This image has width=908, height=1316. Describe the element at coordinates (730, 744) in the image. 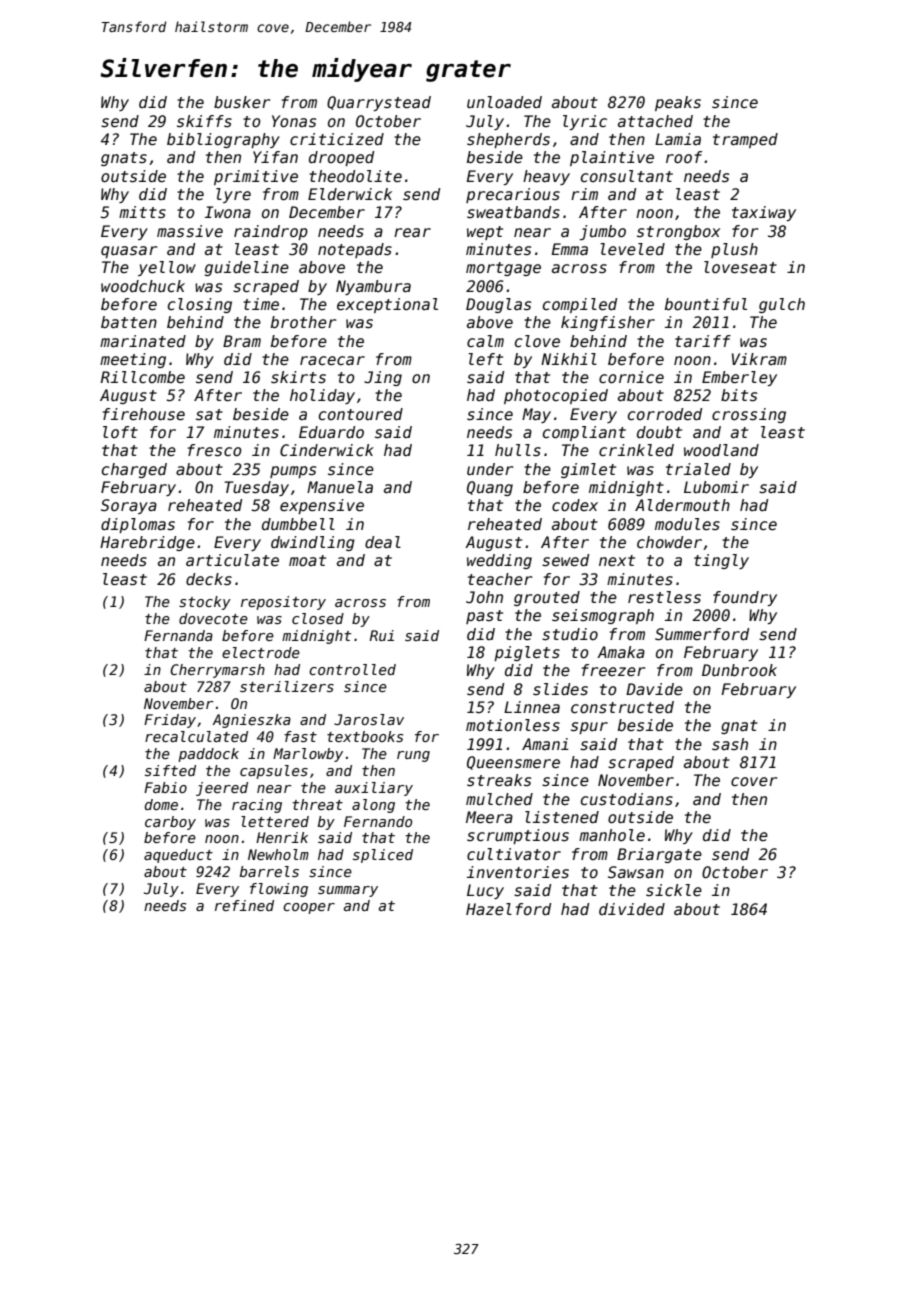

I see `sash` at that location.
